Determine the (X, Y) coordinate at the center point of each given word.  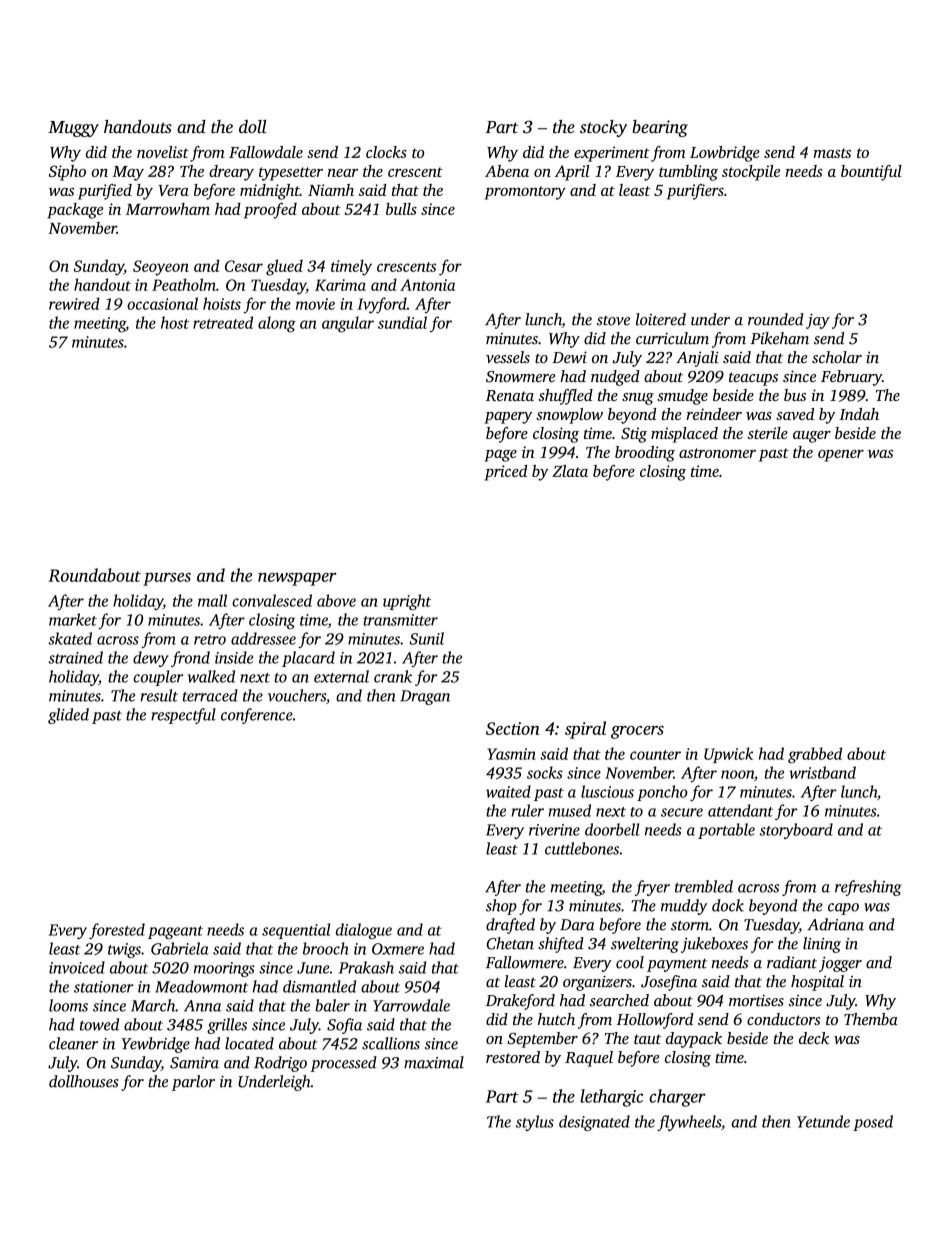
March (153, 1005)
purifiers (695, 192)
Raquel (589, 1059)
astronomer (717, 453)
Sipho (67, 173)
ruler (527, 810)
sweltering (645, 945)
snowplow (569, 416)
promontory (525, 193)
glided (68, 716)
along (277, 324)
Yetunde (823, 1121)
